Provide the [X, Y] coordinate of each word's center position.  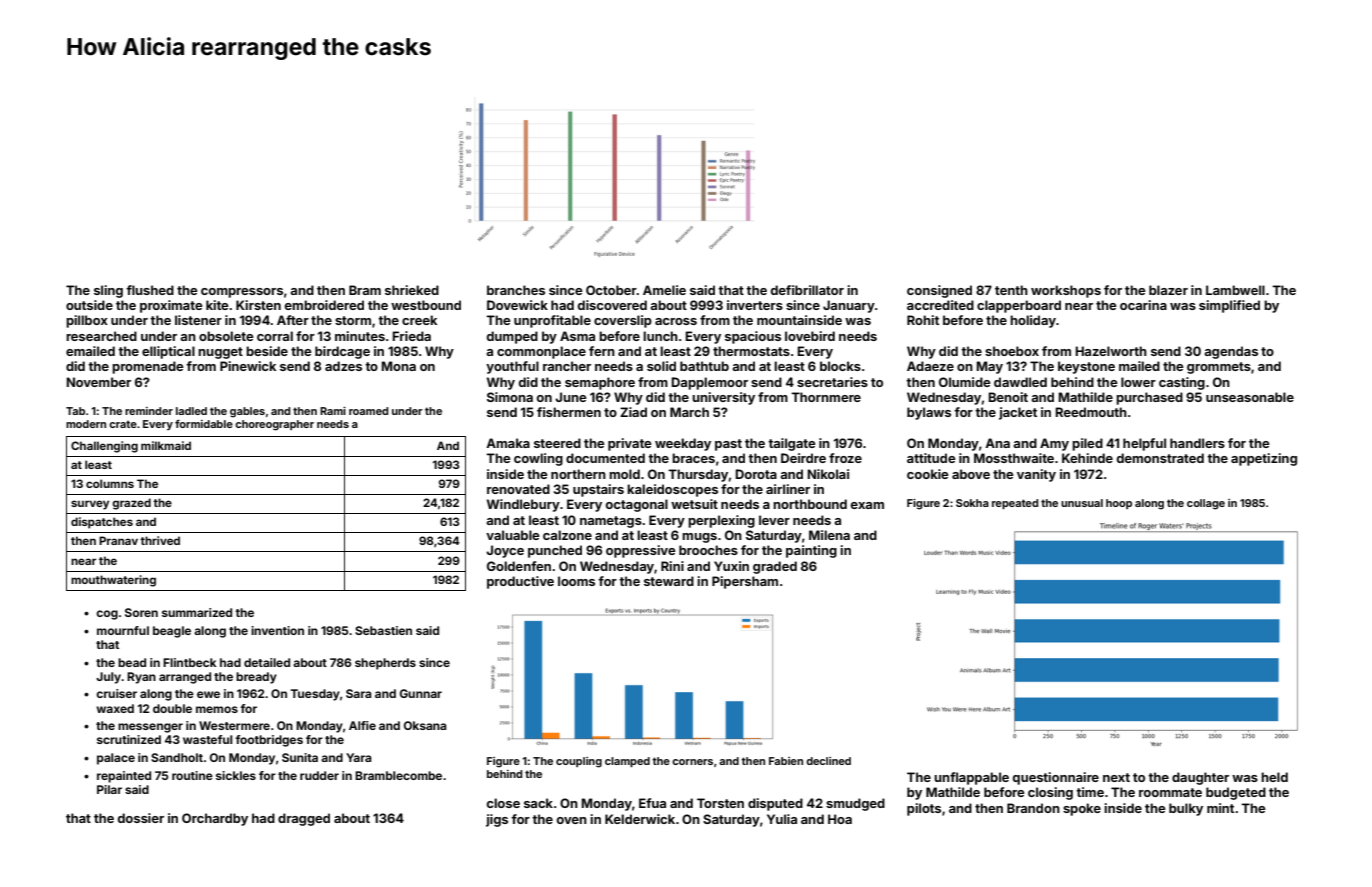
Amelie [664, 290]
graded [775, 567]
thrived [160, 540]
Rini [672, 566]
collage [1206, 504]
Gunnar [421, 693]
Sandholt [177, 757]
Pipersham [745, 582]
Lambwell [1235, 290]
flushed [150, 290]
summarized [197, 612]
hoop [1119, 504]
